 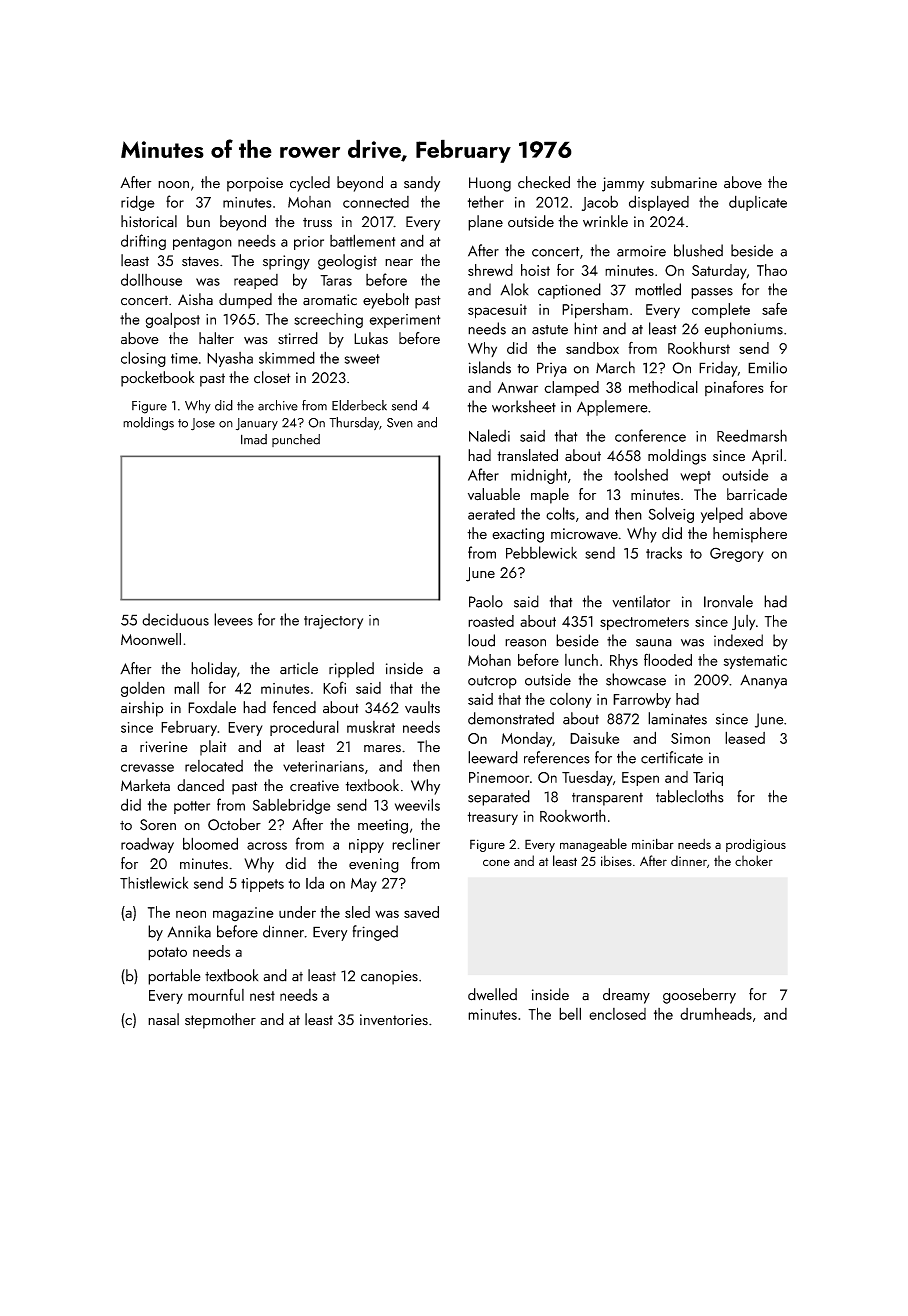 I want to click on deciduous, so click(x=175, y=619).
